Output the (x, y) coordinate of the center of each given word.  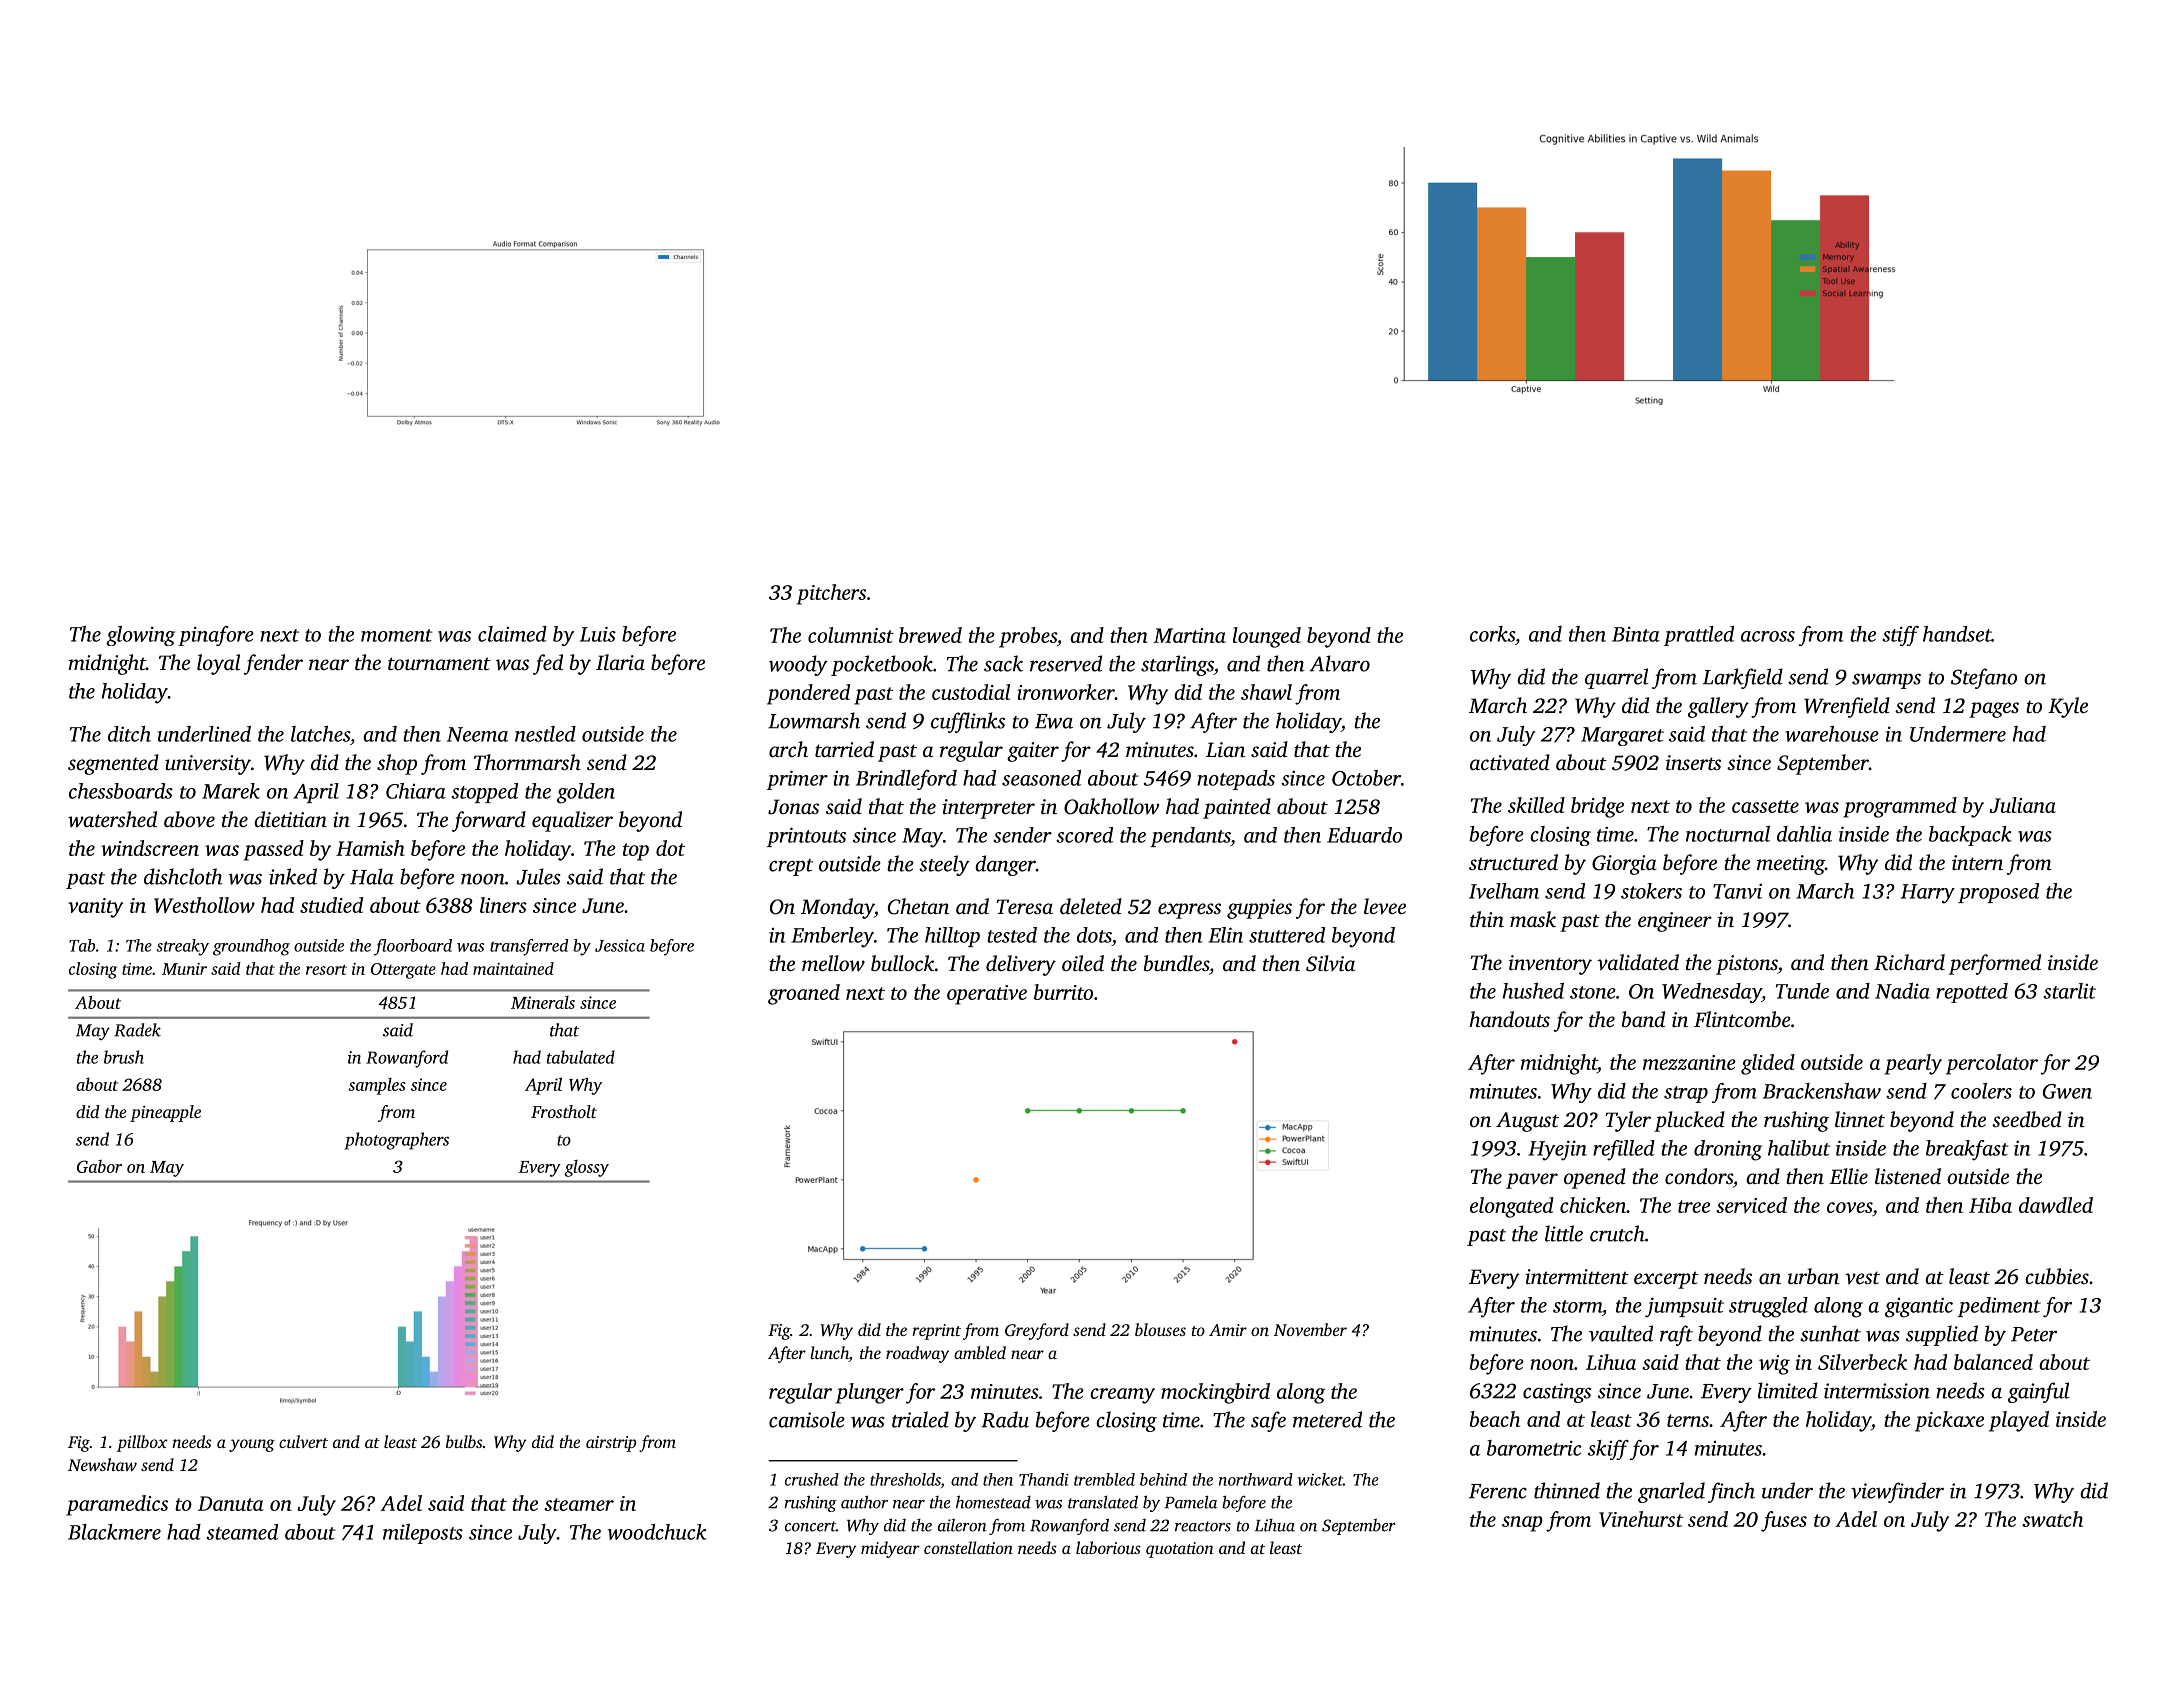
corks (1492, 634)
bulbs (464, 1441)
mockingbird (1215, 1393)
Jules (538, 876)
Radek (137, 1030)
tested (1012, 935)
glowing (140, 636)
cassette (1765, 806)
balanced (1993, 1362)
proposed (1998, 893)
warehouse (1832, 734)
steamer (579, 1504)
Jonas (793, 807)
